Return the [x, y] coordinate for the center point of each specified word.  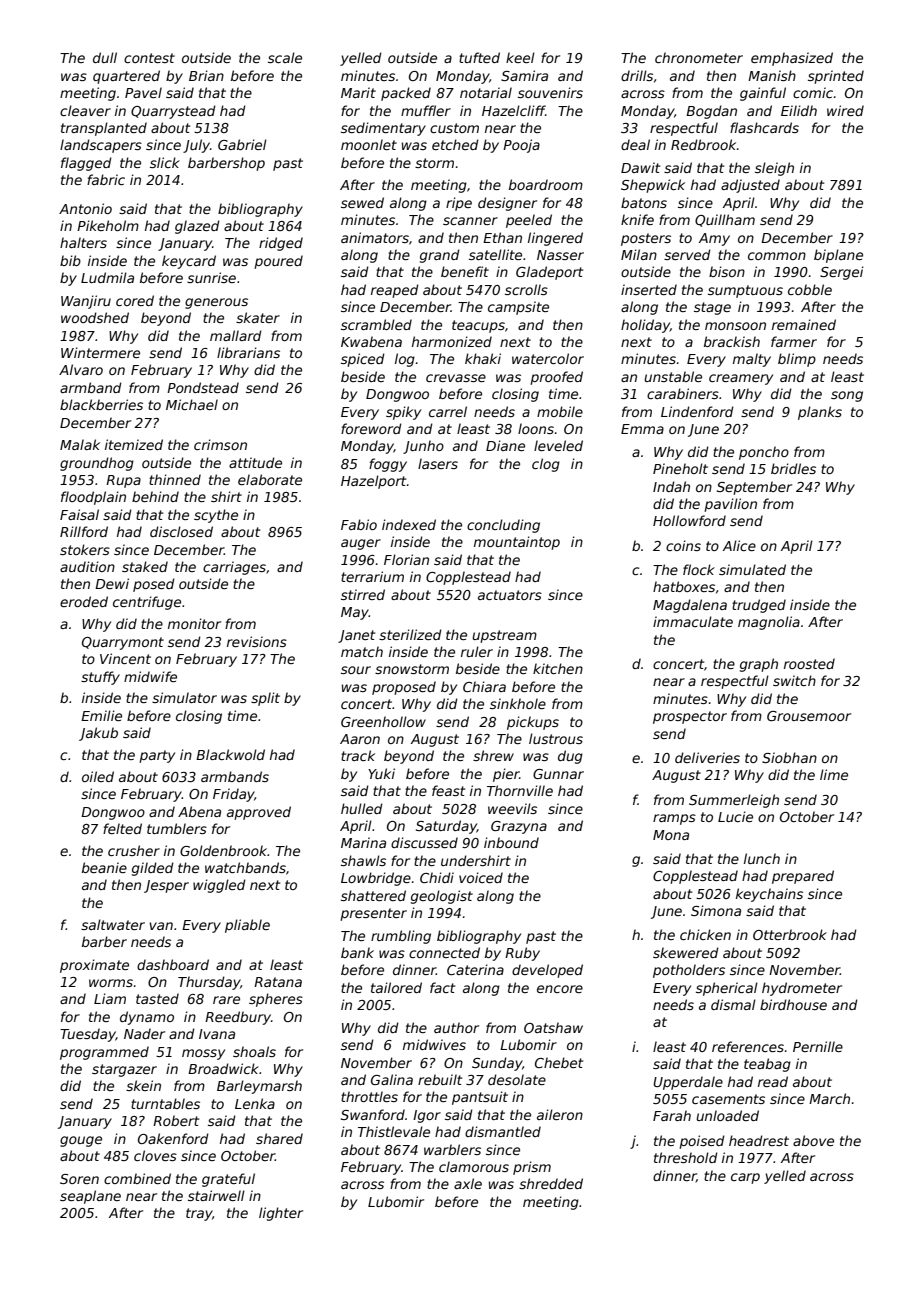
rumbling [401, 937]
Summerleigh [734, 801]
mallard [236, 335]
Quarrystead [173, 112]
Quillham [725, 220]
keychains [769, 895]
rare [226, 1000]
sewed [362, 202]
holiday [645, 326]
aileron [560, 1114]
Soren [79, 1179]
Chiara [484, 686]
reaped [395, 291]
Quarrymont [123, 643]
